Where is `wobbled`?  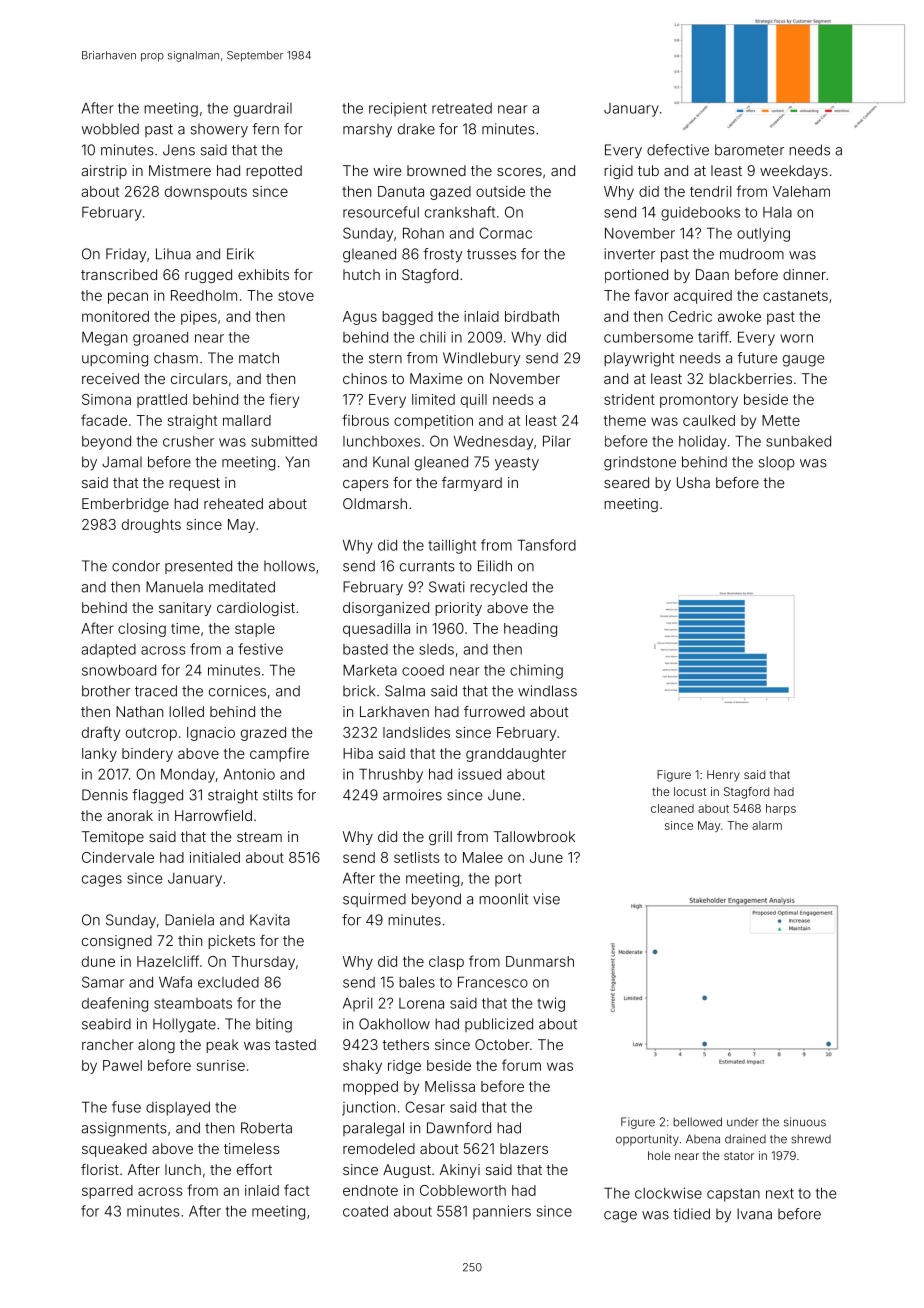 wobbled is located at coordinates (110, 129).
